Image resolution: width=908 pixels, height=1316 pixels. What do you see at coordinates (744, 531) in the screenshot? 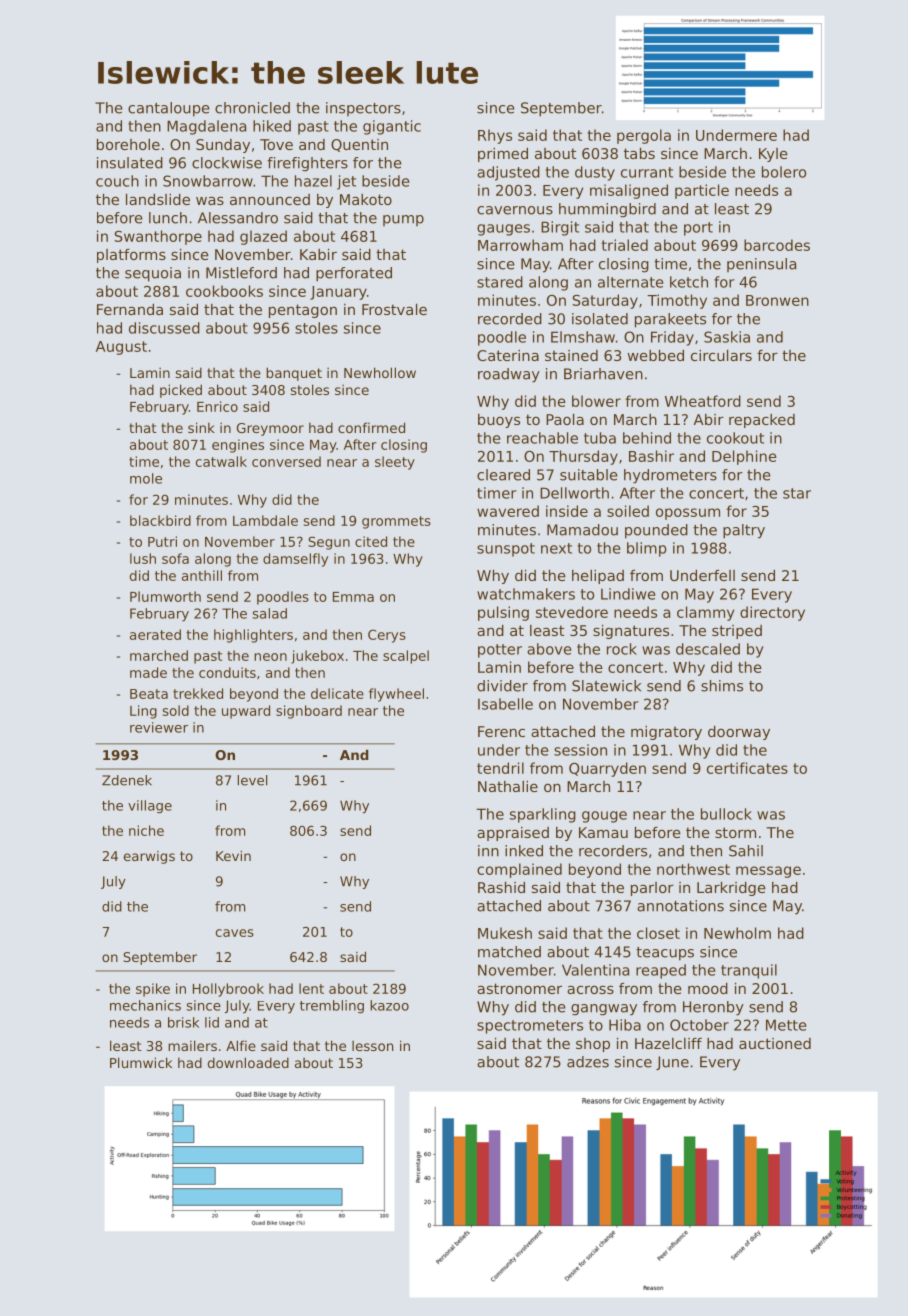
I see `paltry` at bounding box center [744, 531].
